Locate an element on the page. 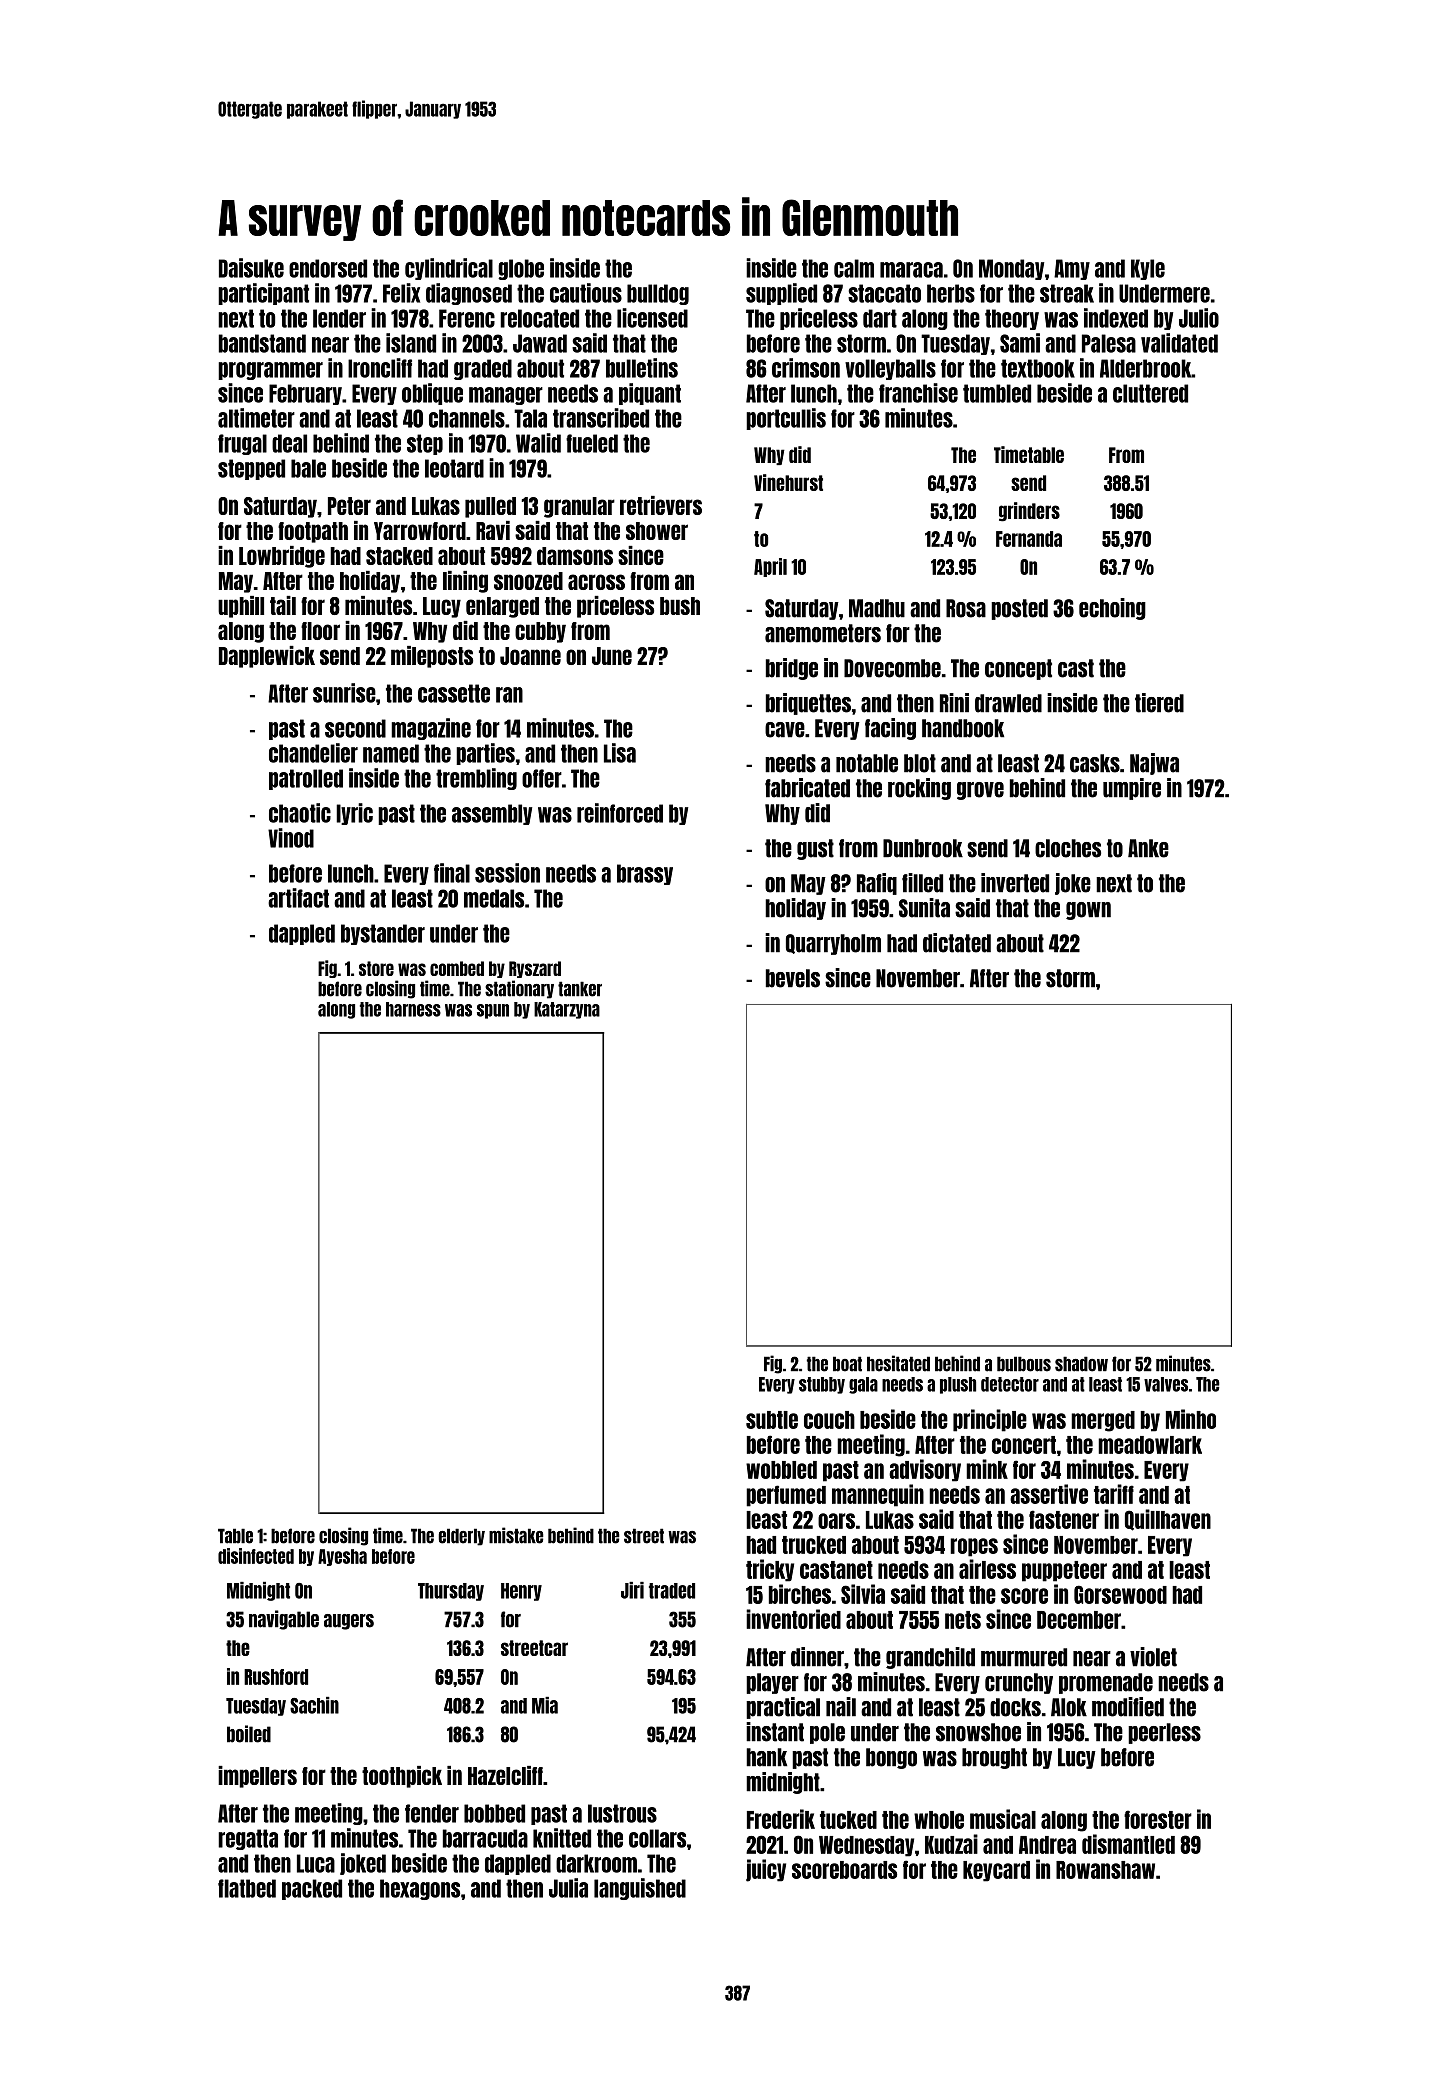 The height and width of the image is (2100, 1450). cave is located at coordinates (785, 730).
